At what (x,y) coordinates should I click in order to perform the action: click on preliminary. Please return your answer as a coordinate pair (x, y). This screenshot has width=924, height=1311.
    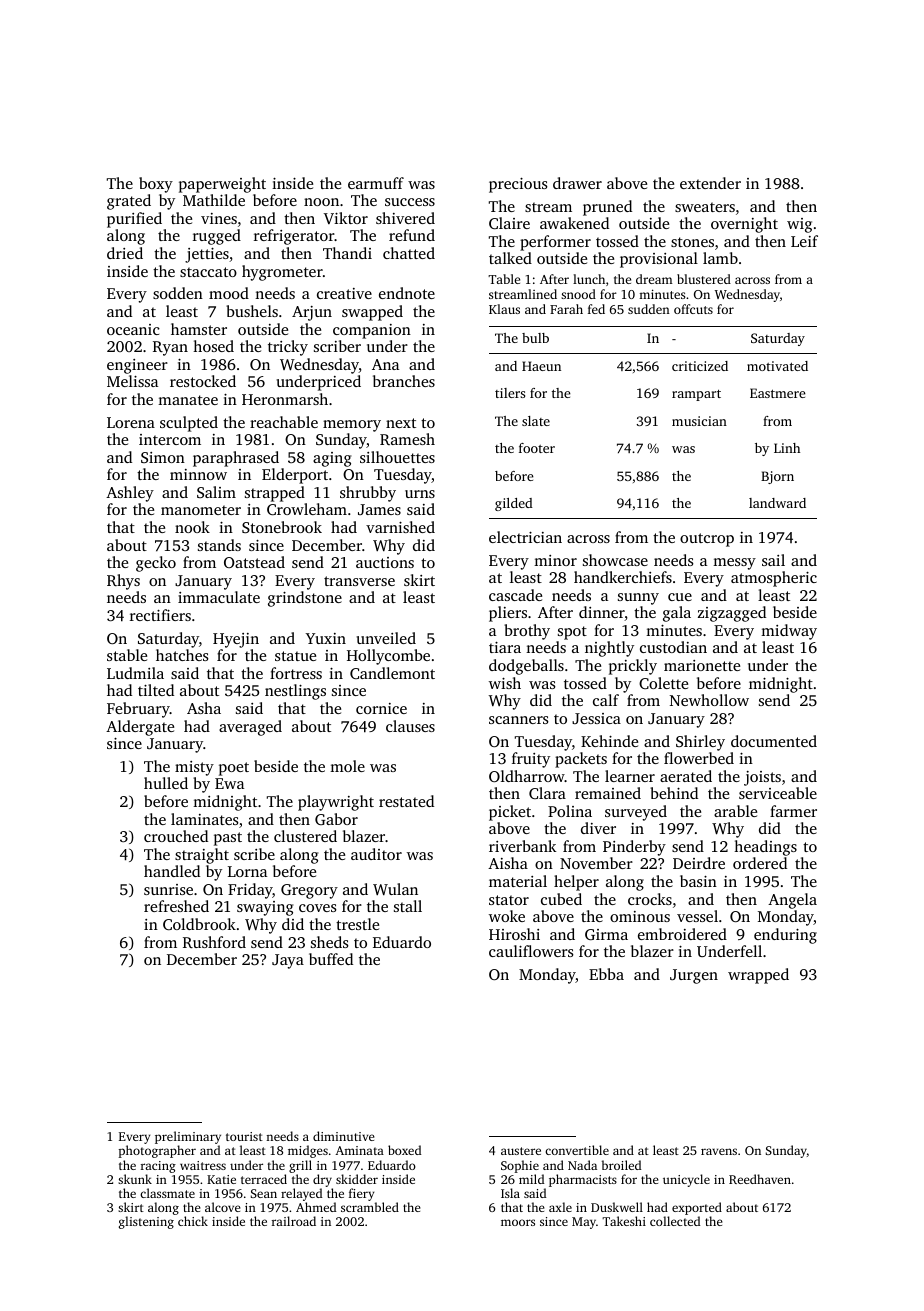
    Looking at the image, I should click on (188, 1137).
